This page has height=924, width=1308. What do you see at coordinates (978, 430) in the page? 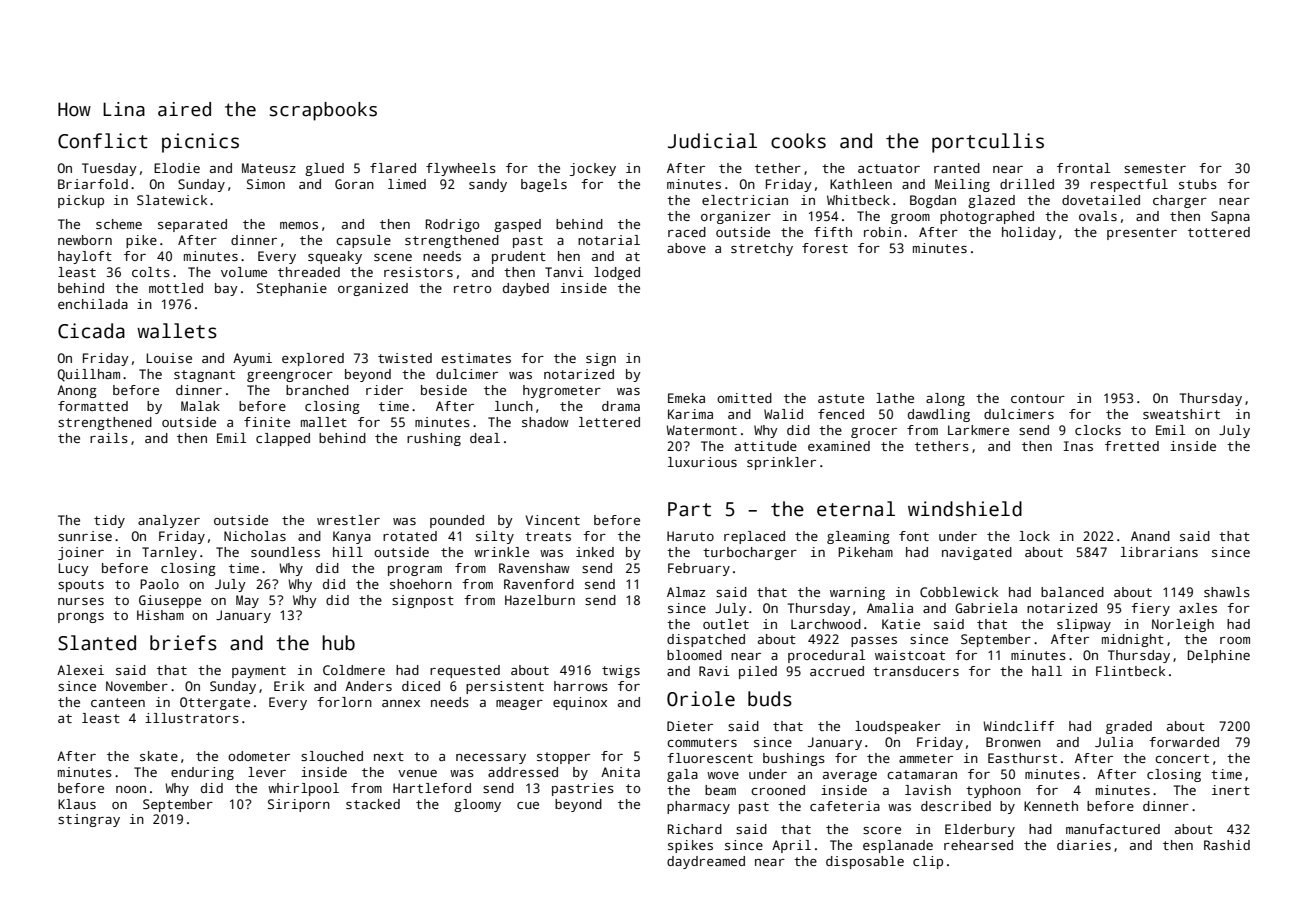
I see `Larkmere` at bounding box center [978, 430].
